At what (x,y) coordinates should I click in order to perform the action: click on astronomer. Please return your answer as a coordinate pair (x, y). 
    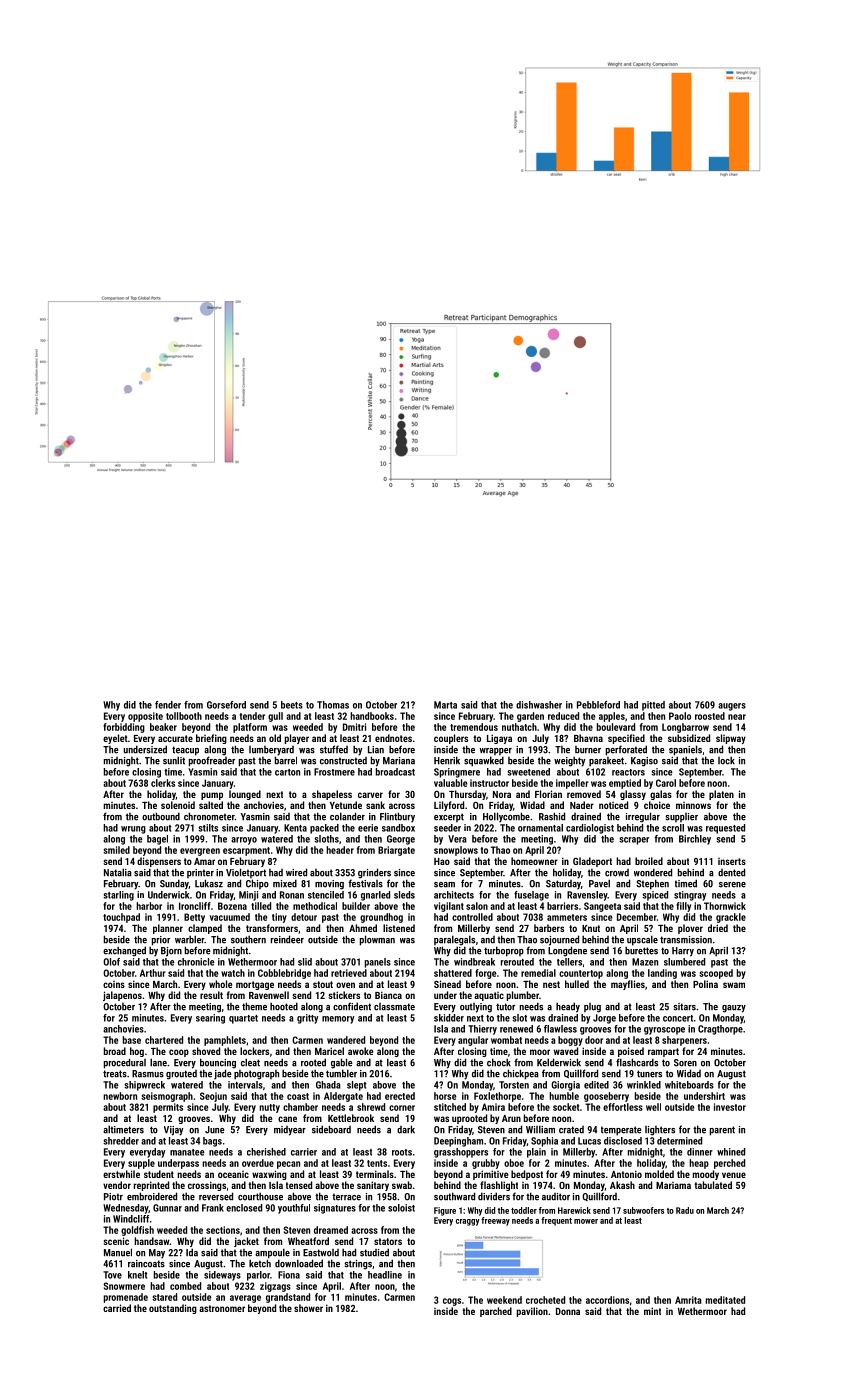
    Looking at the image, I should click on (222, 1308).
